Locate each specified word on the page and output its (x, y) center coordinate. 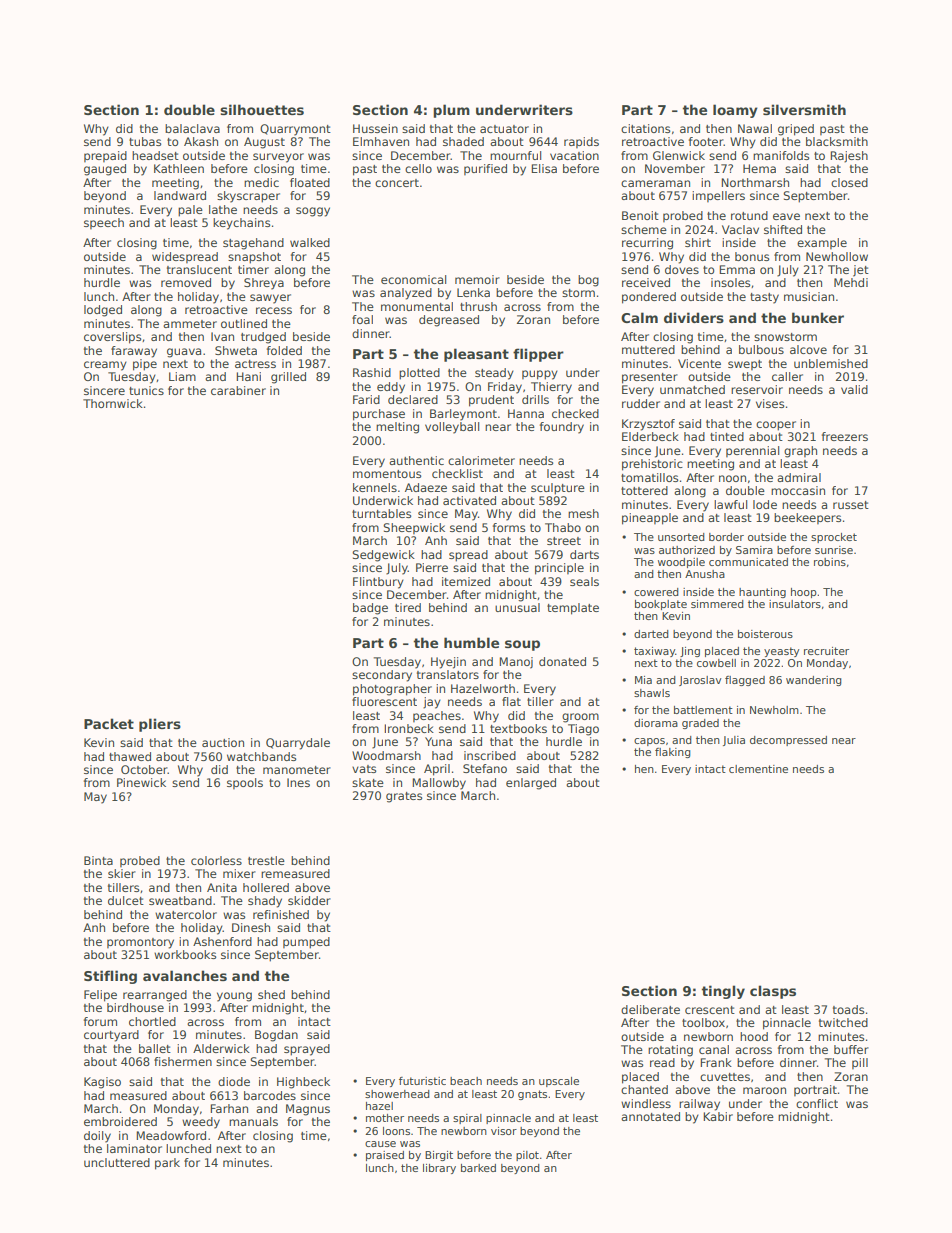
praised (385, 1156)
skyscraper (248, 197)
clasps (773, 992)
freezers (845, 436)
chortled (152, 1021)
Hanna (526, 413)
